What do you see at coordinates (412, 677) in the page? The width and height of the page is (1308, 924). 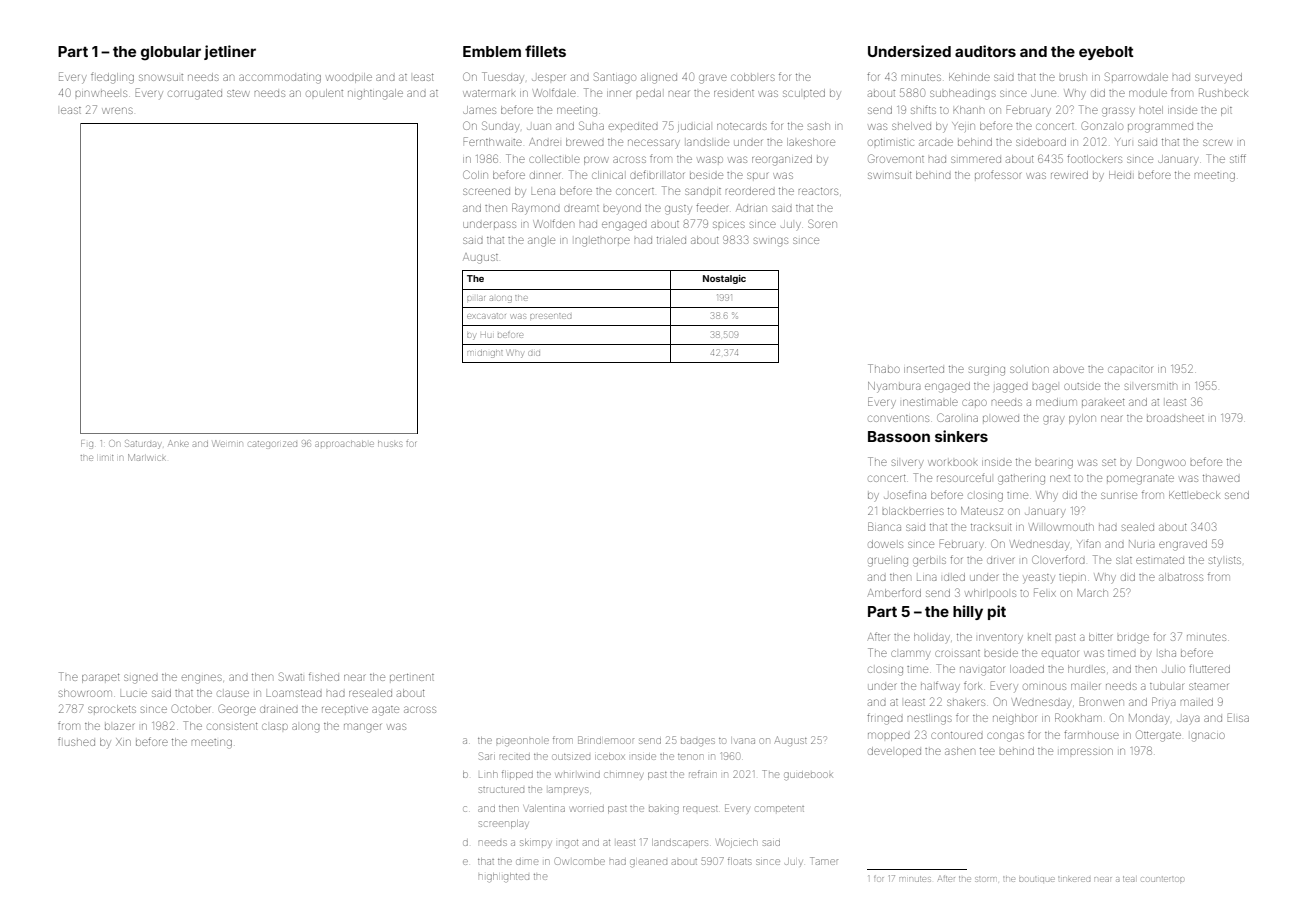 I see `pertinent` at bounding box center [412, 677].
